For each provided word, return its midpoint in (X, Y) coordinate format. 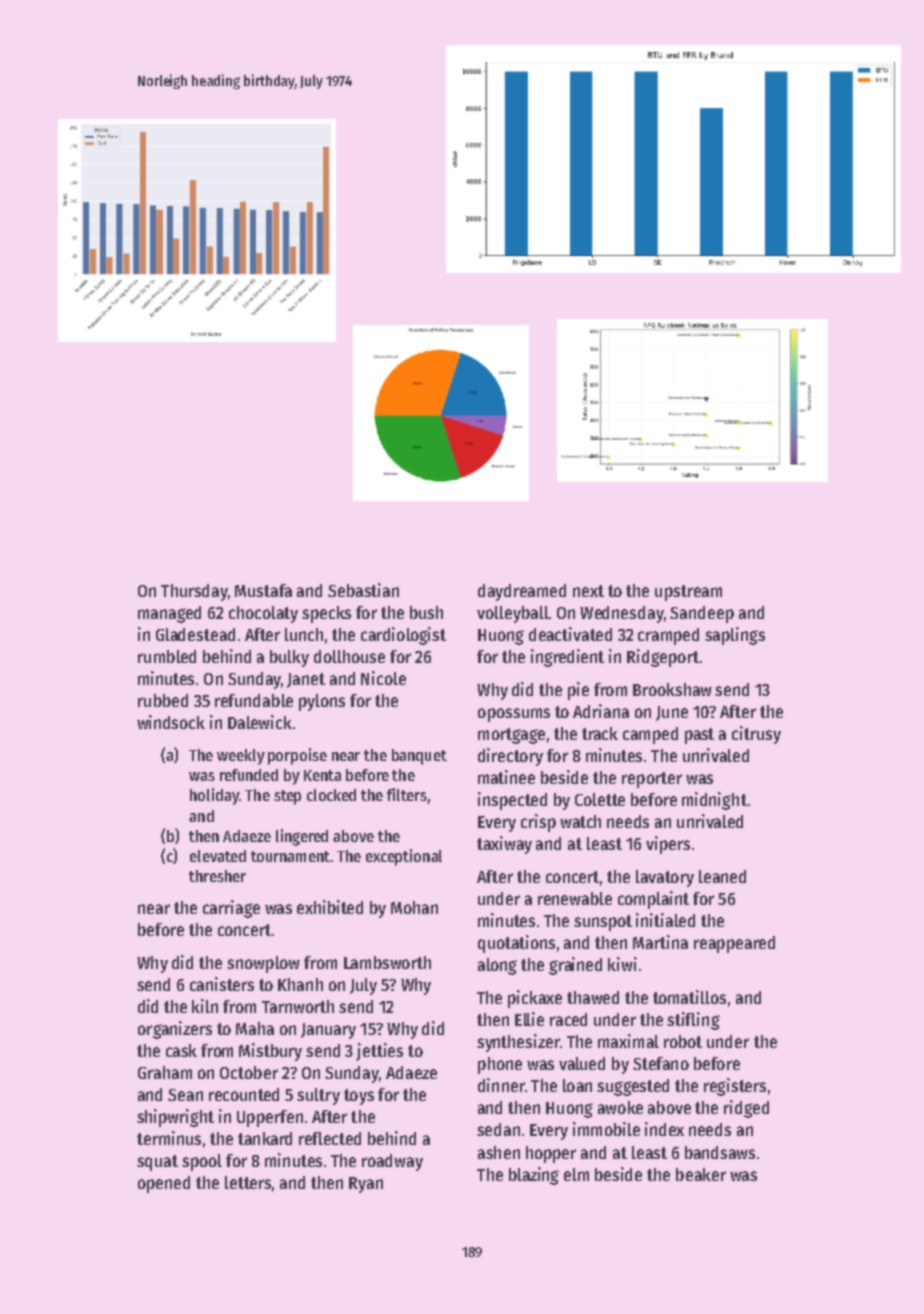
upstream (688, 593)
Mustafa (263, 590)
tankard (265, 1138)
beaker (701, 1174)
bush (426, 612)
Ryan (366, 1185)
